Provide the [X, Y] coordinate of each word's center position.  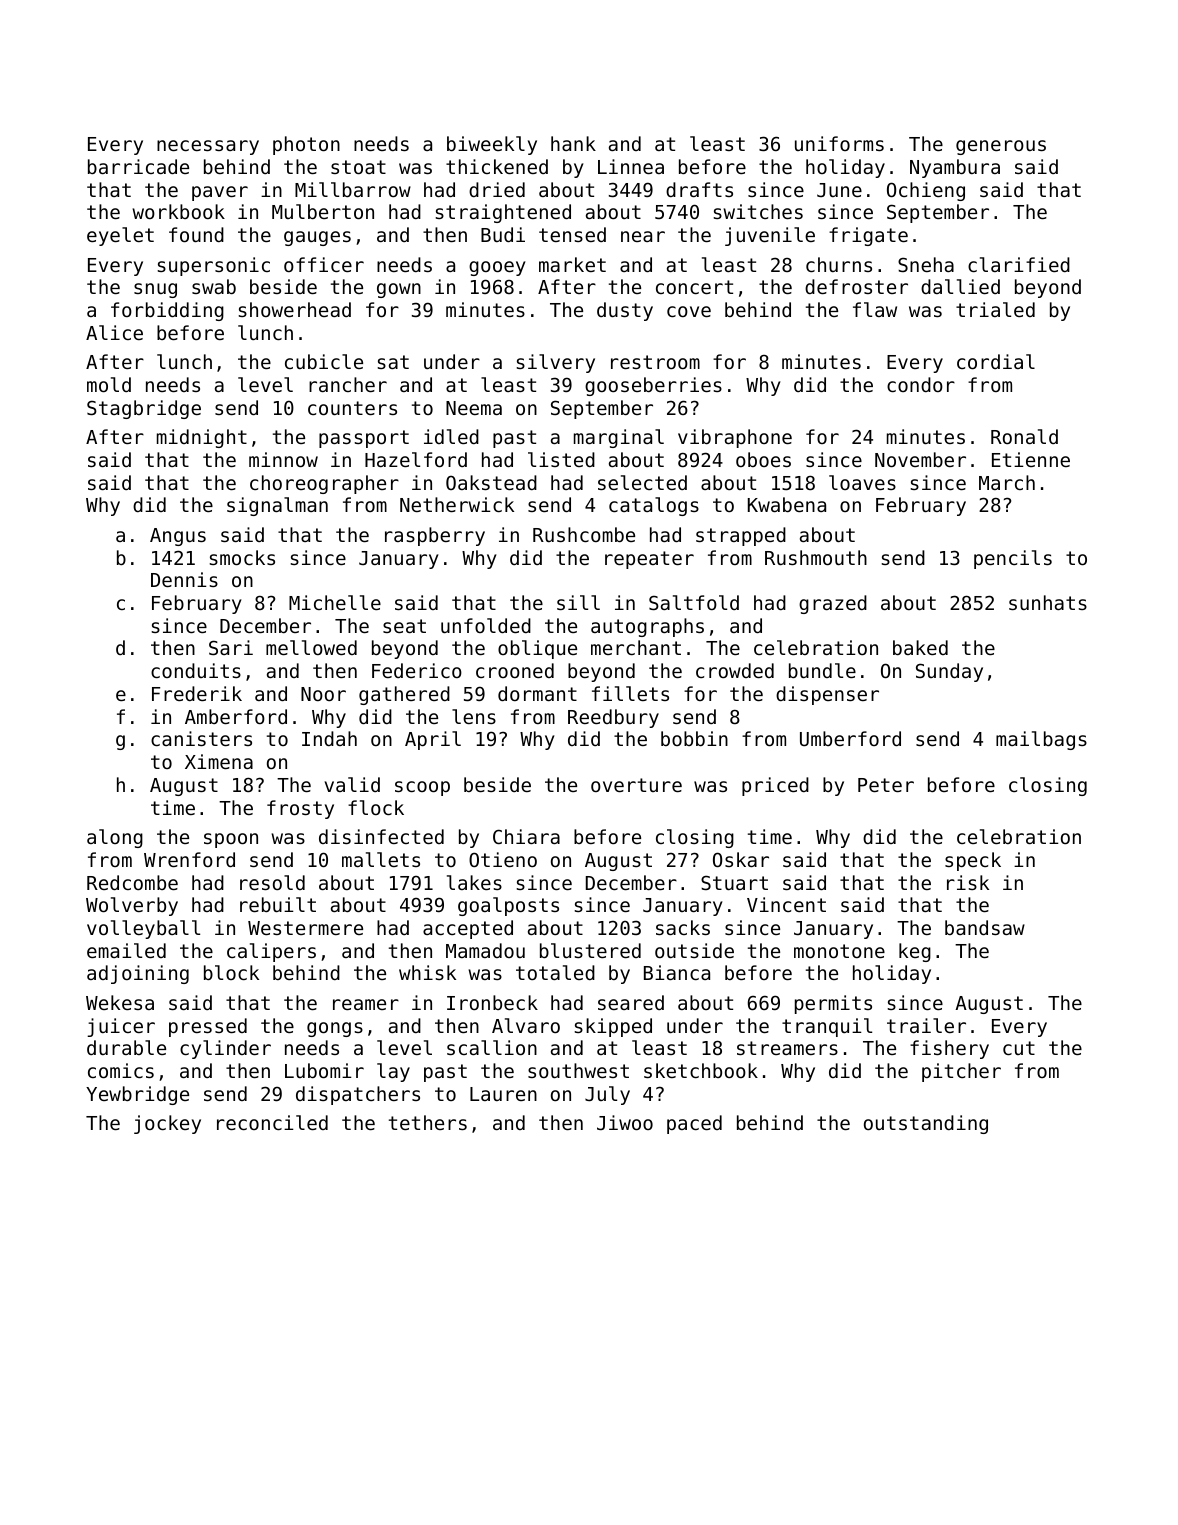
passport [364, 439]
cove [689, 311]
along [115, 838]
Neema [474, 408]
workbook [178, 211]
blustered [590, 950]
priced [775, 786]
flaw [875, 309]
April [433, 740]
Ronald [1024, 436]
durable [126, 1047]
